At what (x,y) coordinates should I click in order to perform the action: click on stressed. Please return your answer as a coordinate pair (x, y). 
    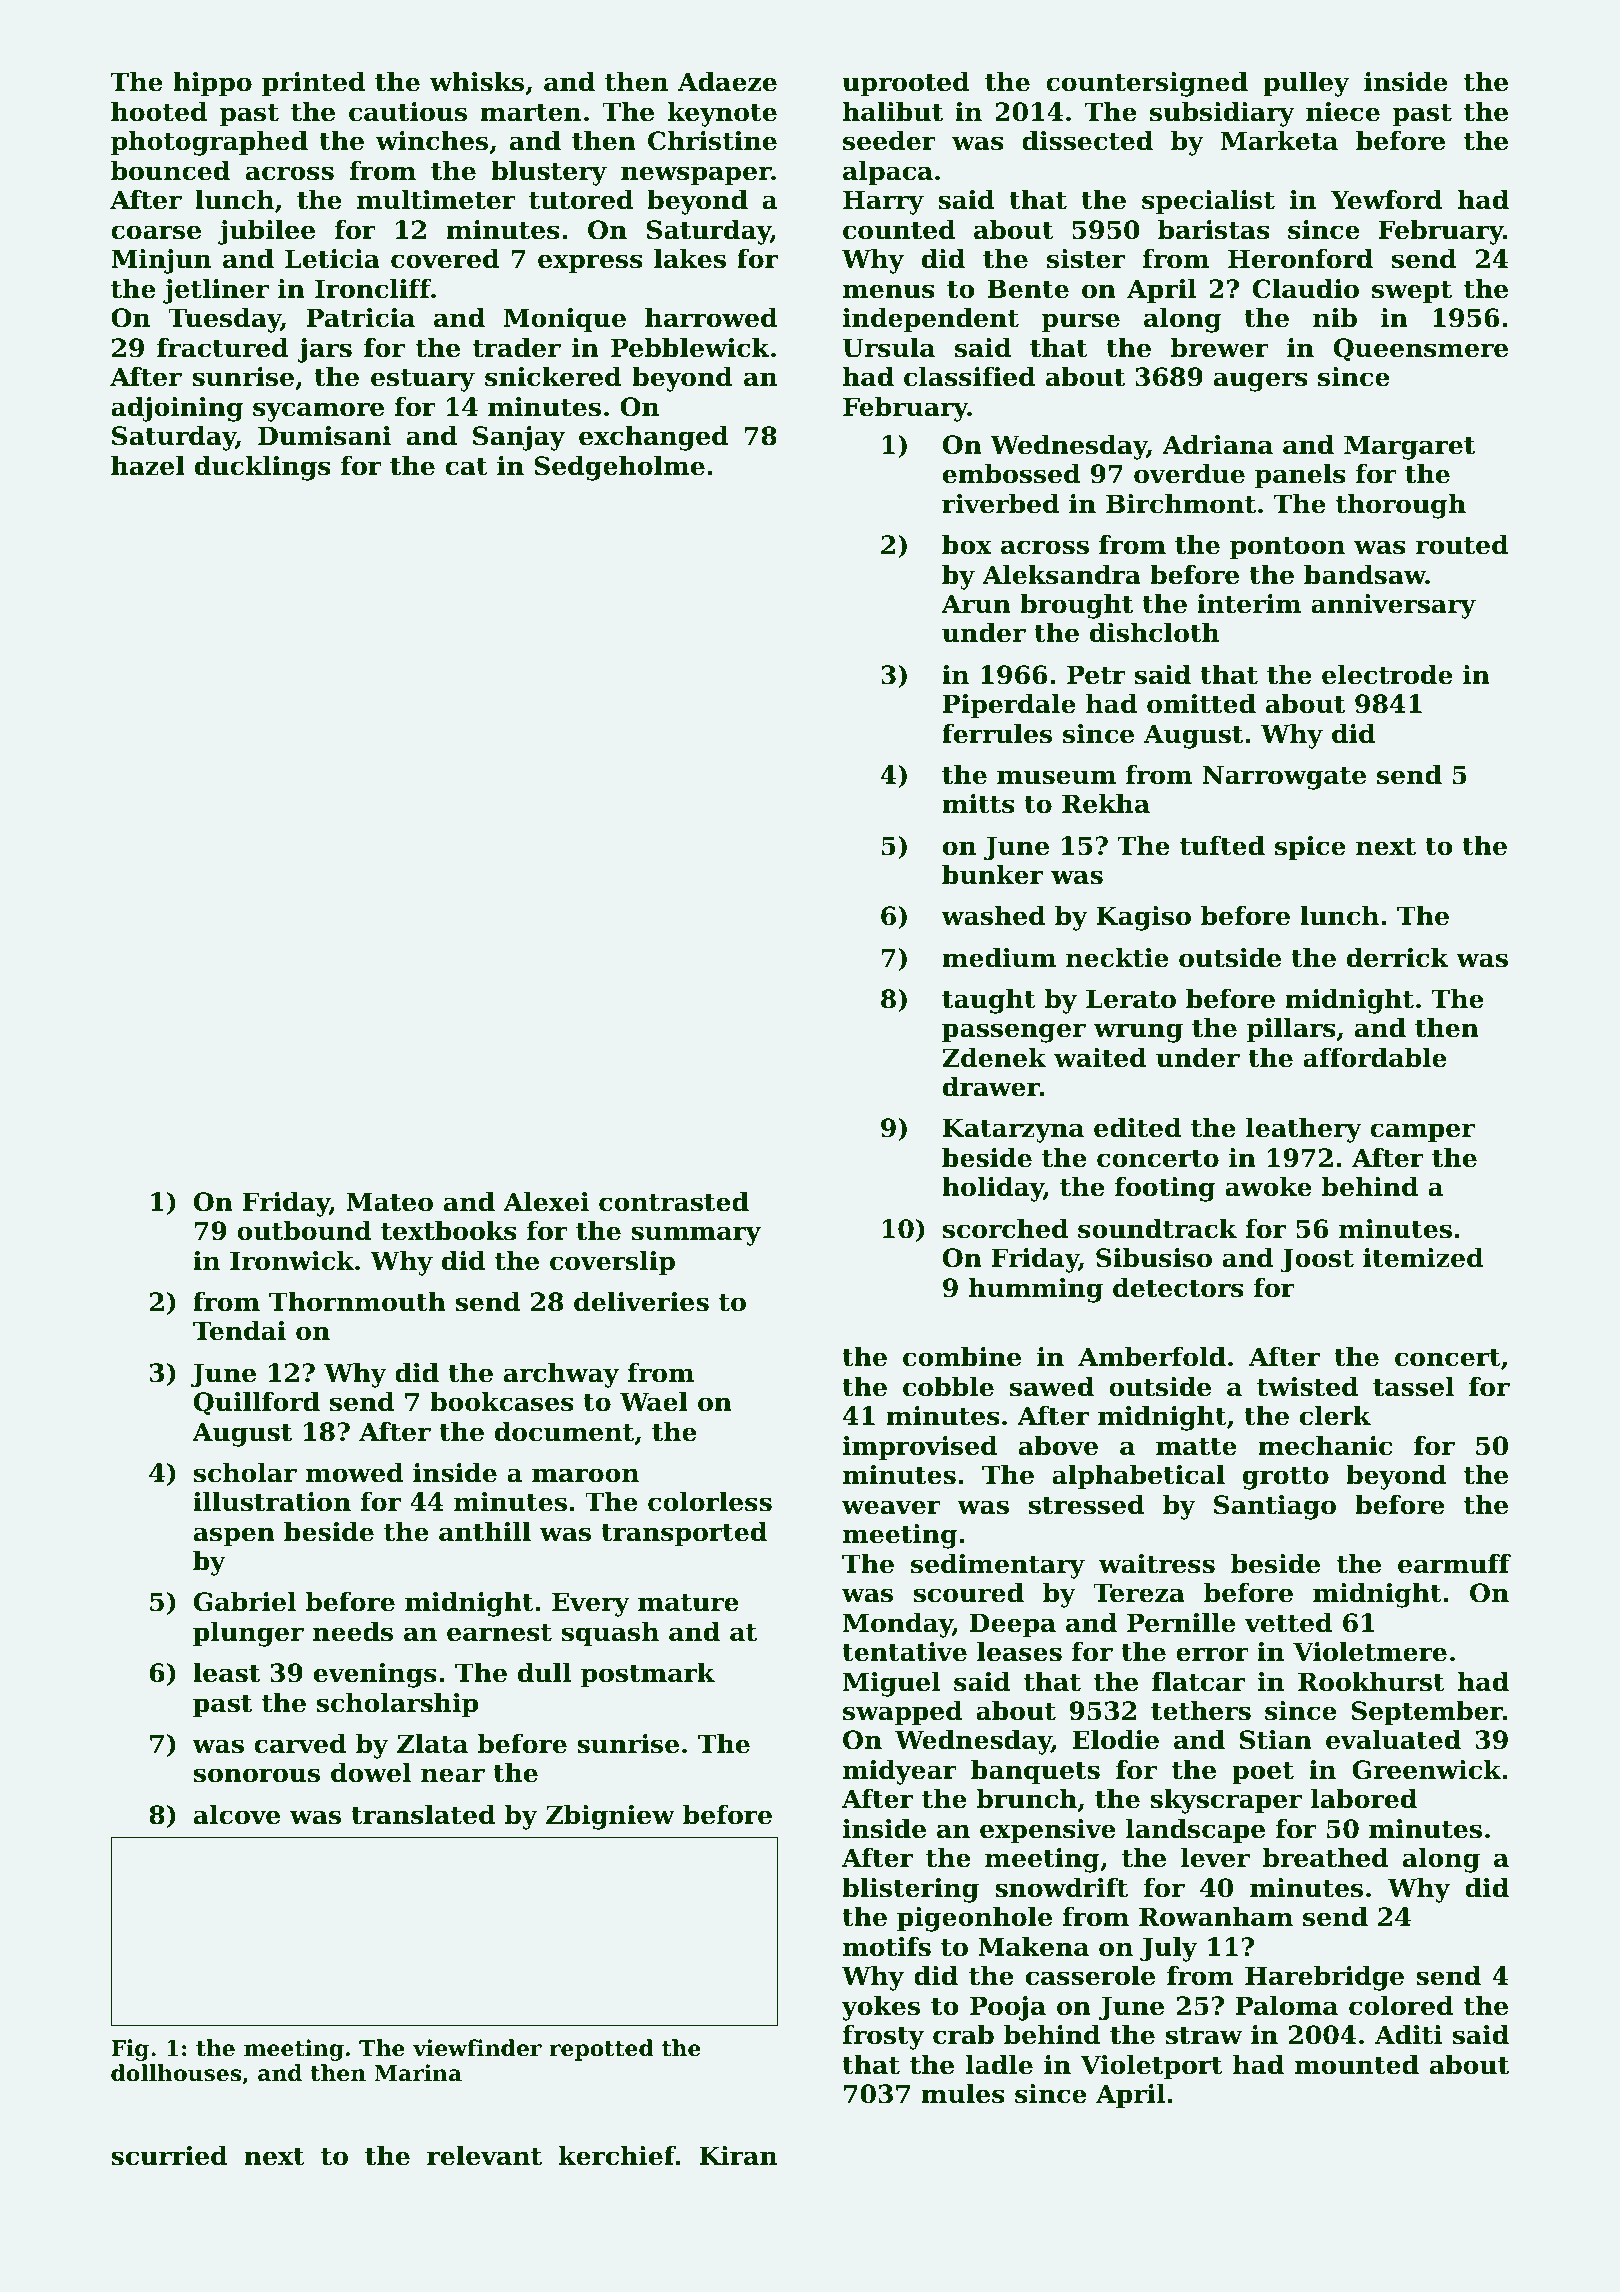
    Looking at the image, I should click on (1086, 1505).
